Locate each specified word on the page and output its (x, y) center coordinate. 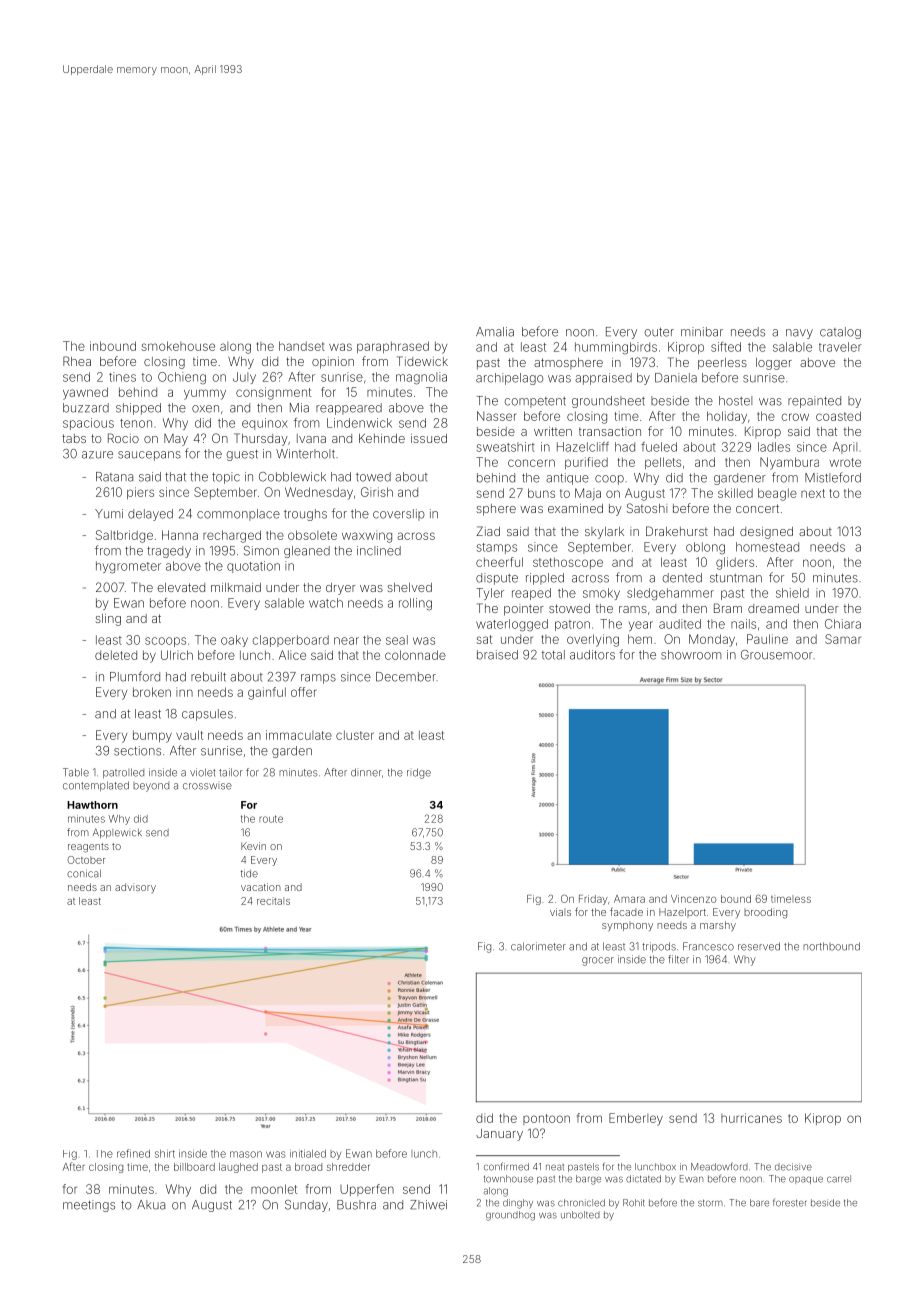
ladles (774, 447)
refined (133, 1153)
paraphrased (393, 347)
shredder (348, 1167)
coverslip (399, 515)
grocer (598, 961)
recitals (273, 901)
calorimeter (538, 946)
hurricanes (751, 1118)
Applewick (117, 833)
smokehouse (178, 346)
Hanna (180, 535)
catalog (840, 333)
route (271, 819)
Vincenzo (693, 899)
